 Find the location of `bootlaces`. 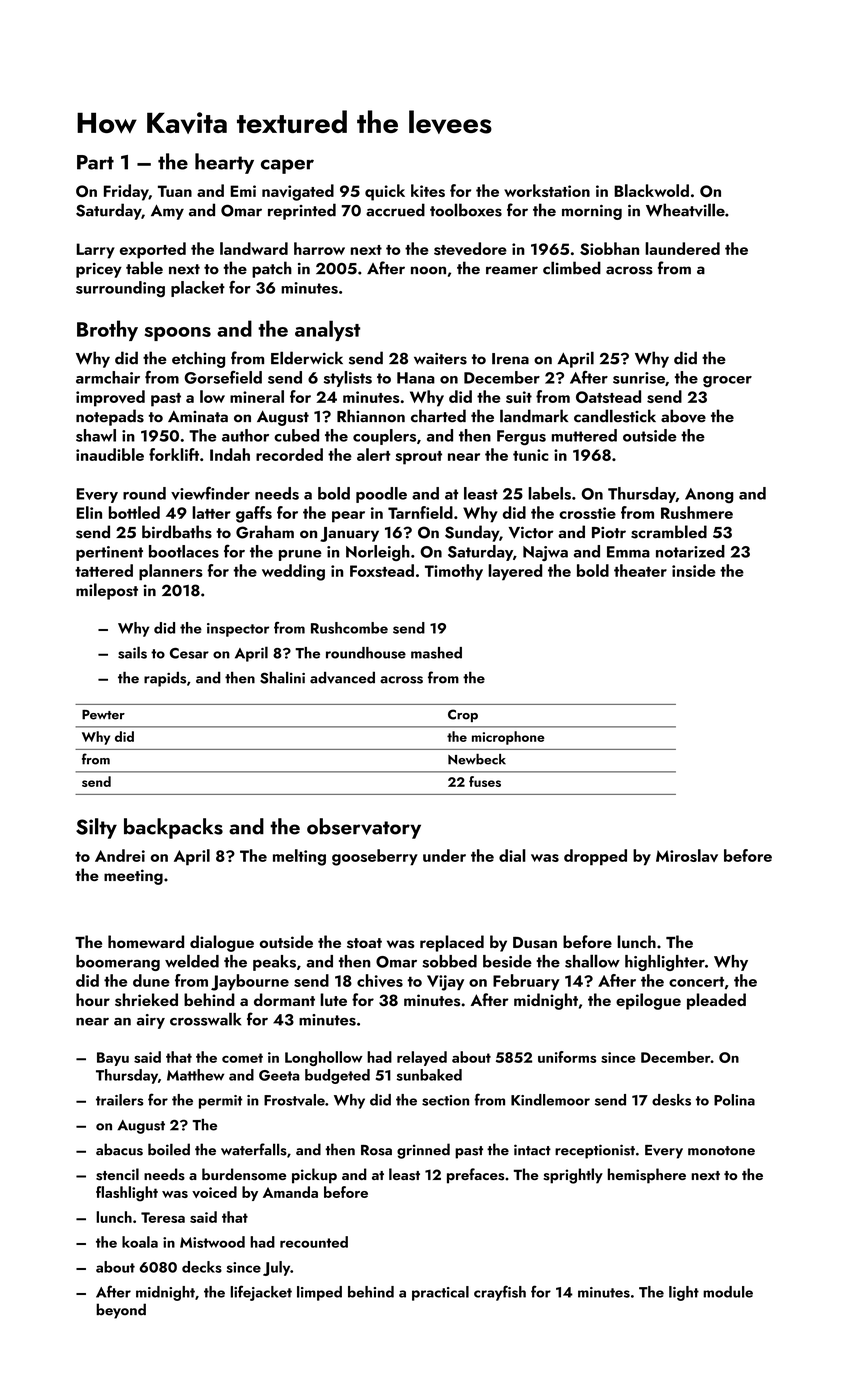

bootlaces is located at coordinates (184, 551).
